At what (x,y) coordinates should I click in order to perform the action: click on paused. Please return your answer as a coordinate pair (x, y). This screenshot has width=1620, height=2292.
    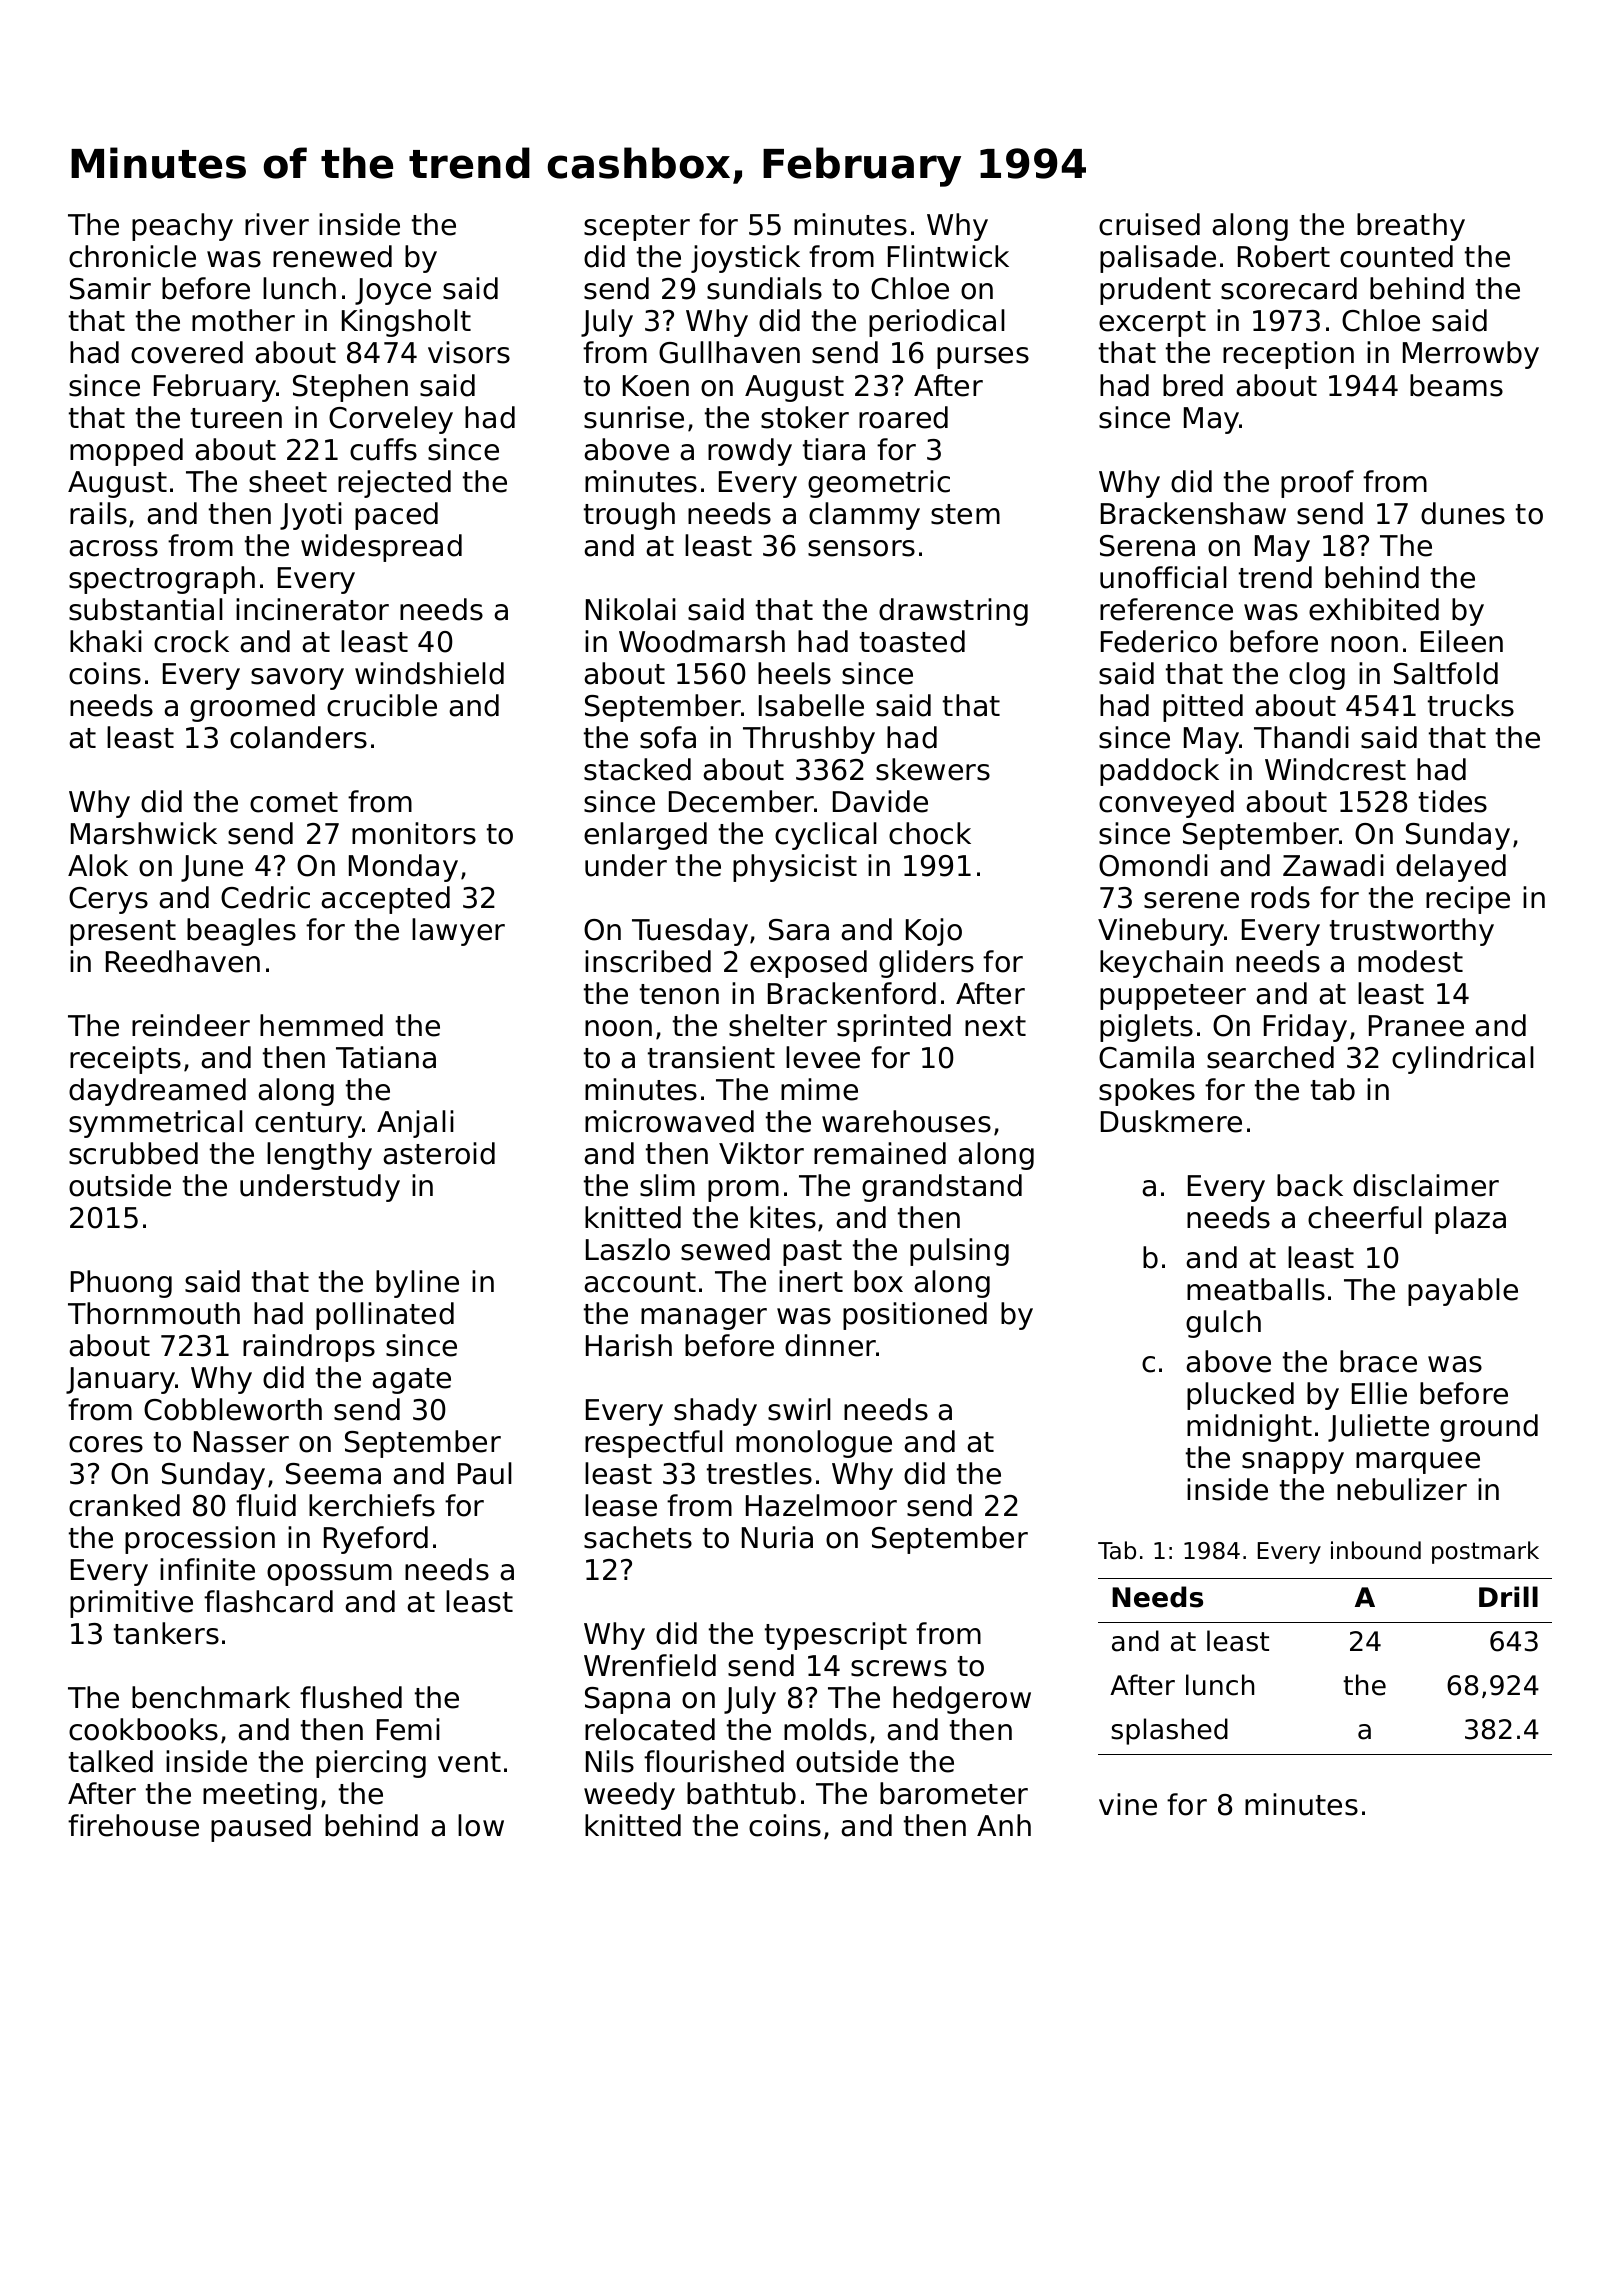
    Looking at the image, I should click on (261, 1828).
